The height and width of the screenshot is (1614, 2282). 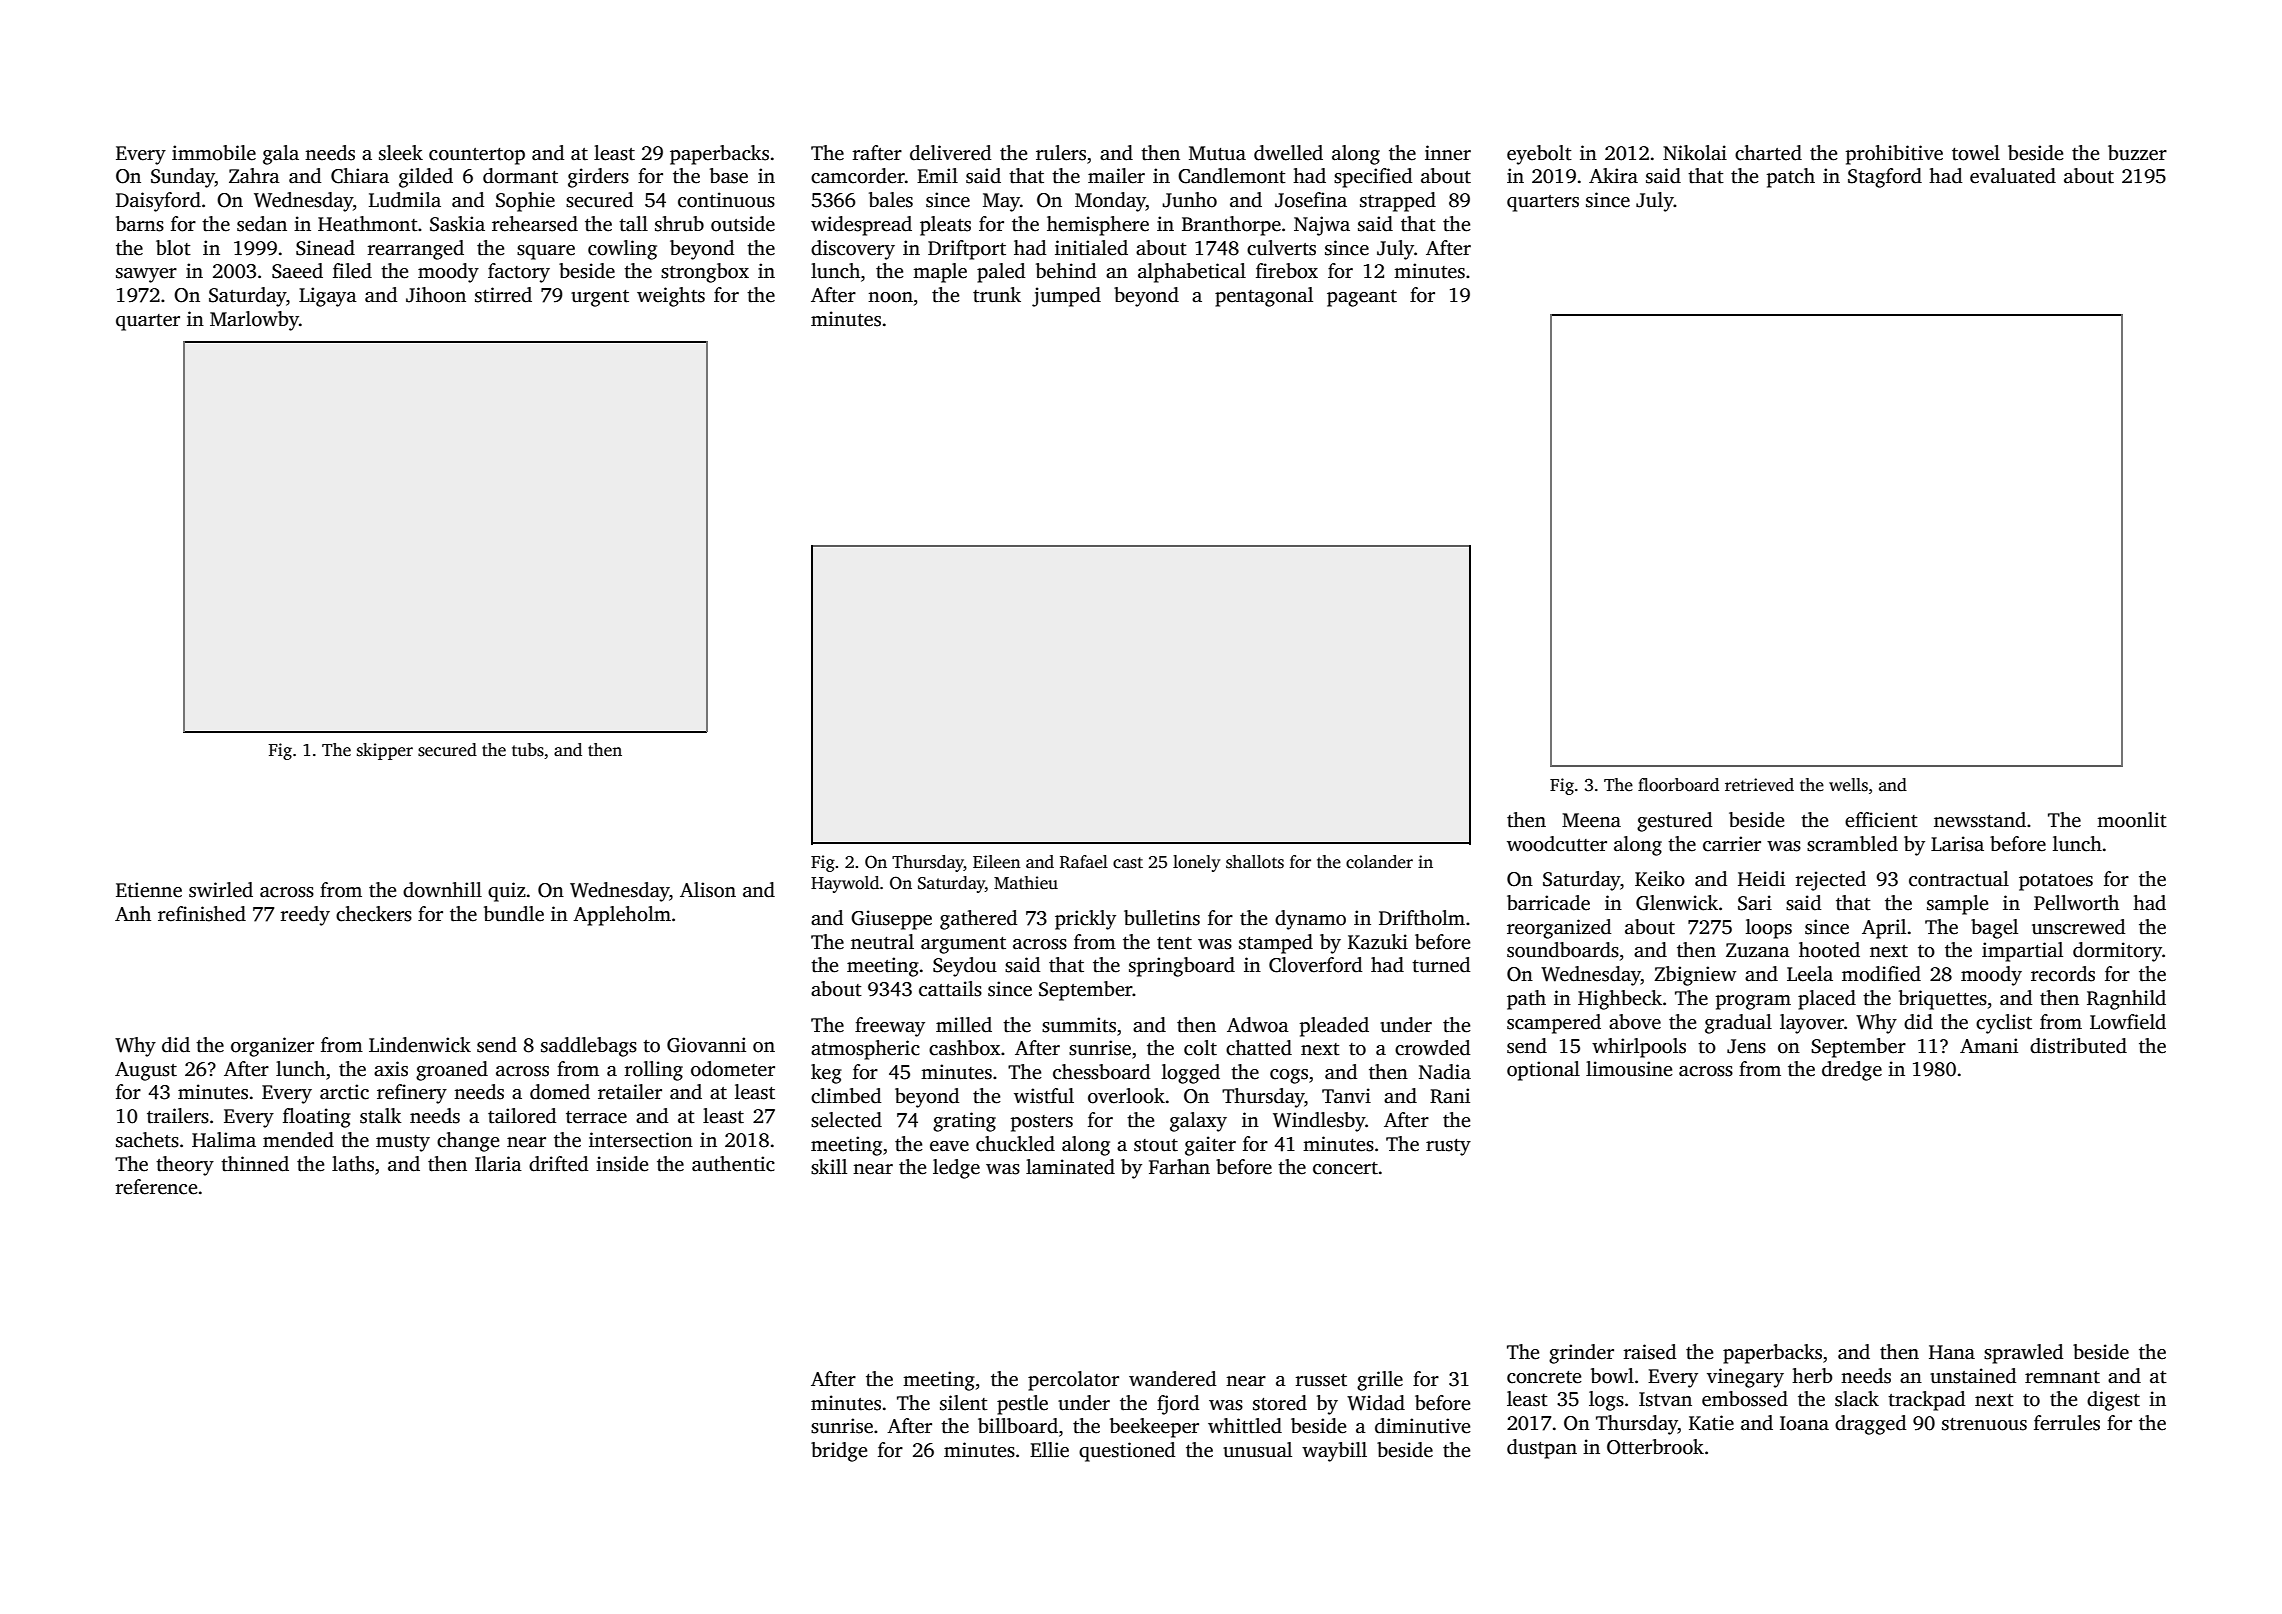 I want to click on Mutua, so click(x=1217, y=153).
